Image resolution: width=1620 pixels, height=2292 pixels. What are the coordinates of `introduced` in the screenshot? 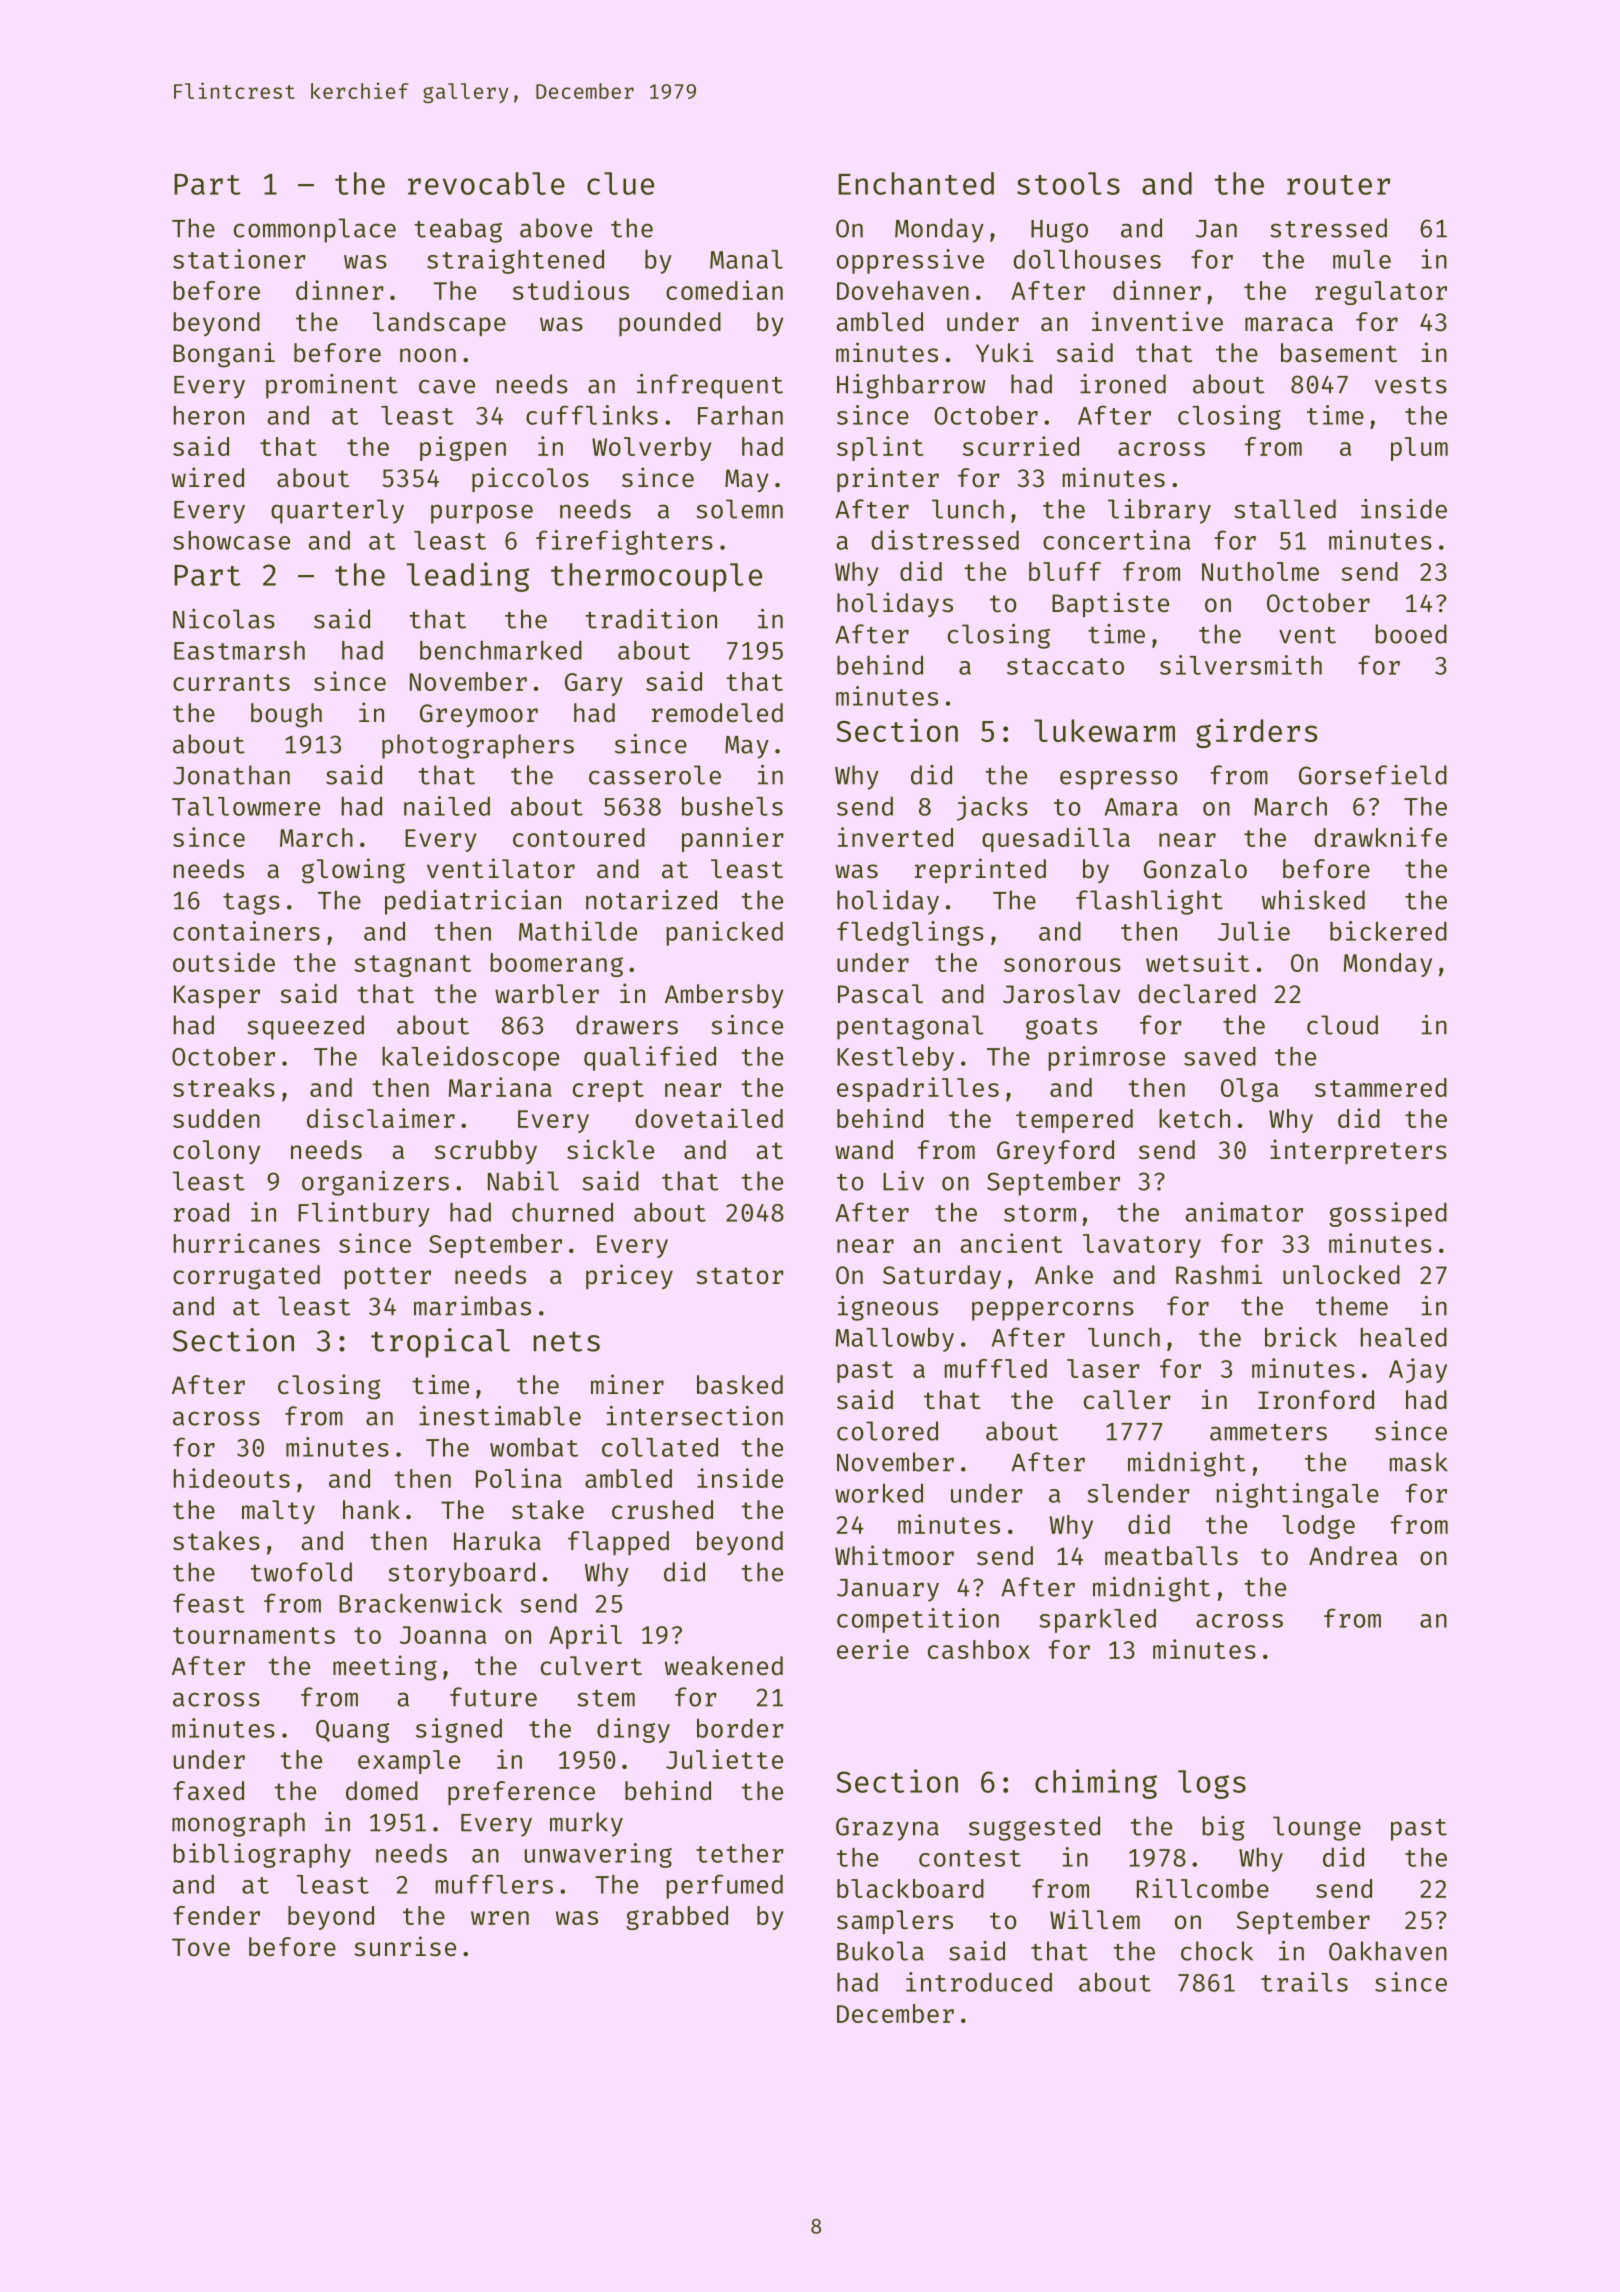 It's located at (979, 1982).
